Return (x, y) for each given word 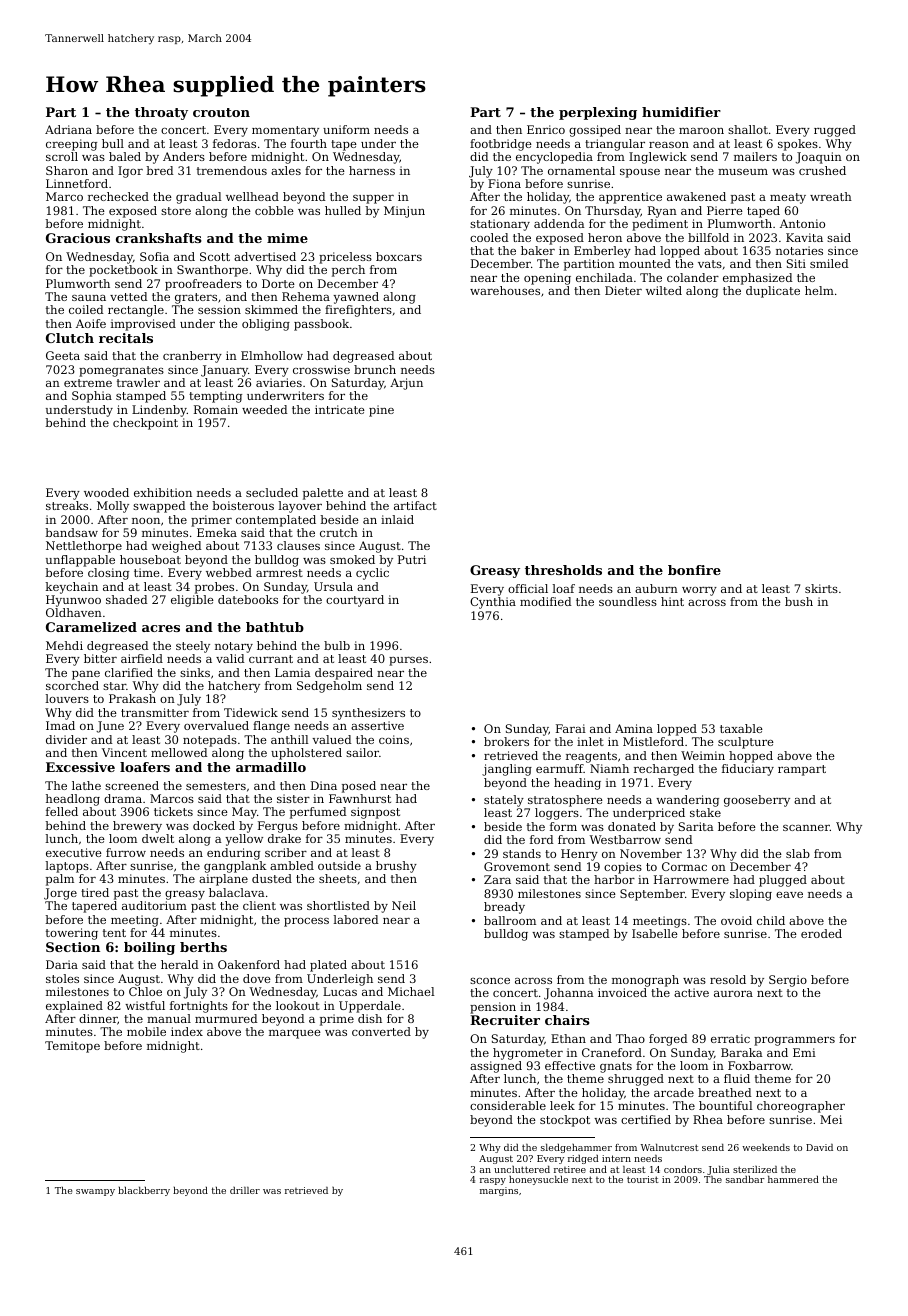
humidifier (681, 112)
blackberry (144, 1191)
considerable (508, 1105)
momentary (285, 131)
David (819, 1147)
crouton (221, 112)
